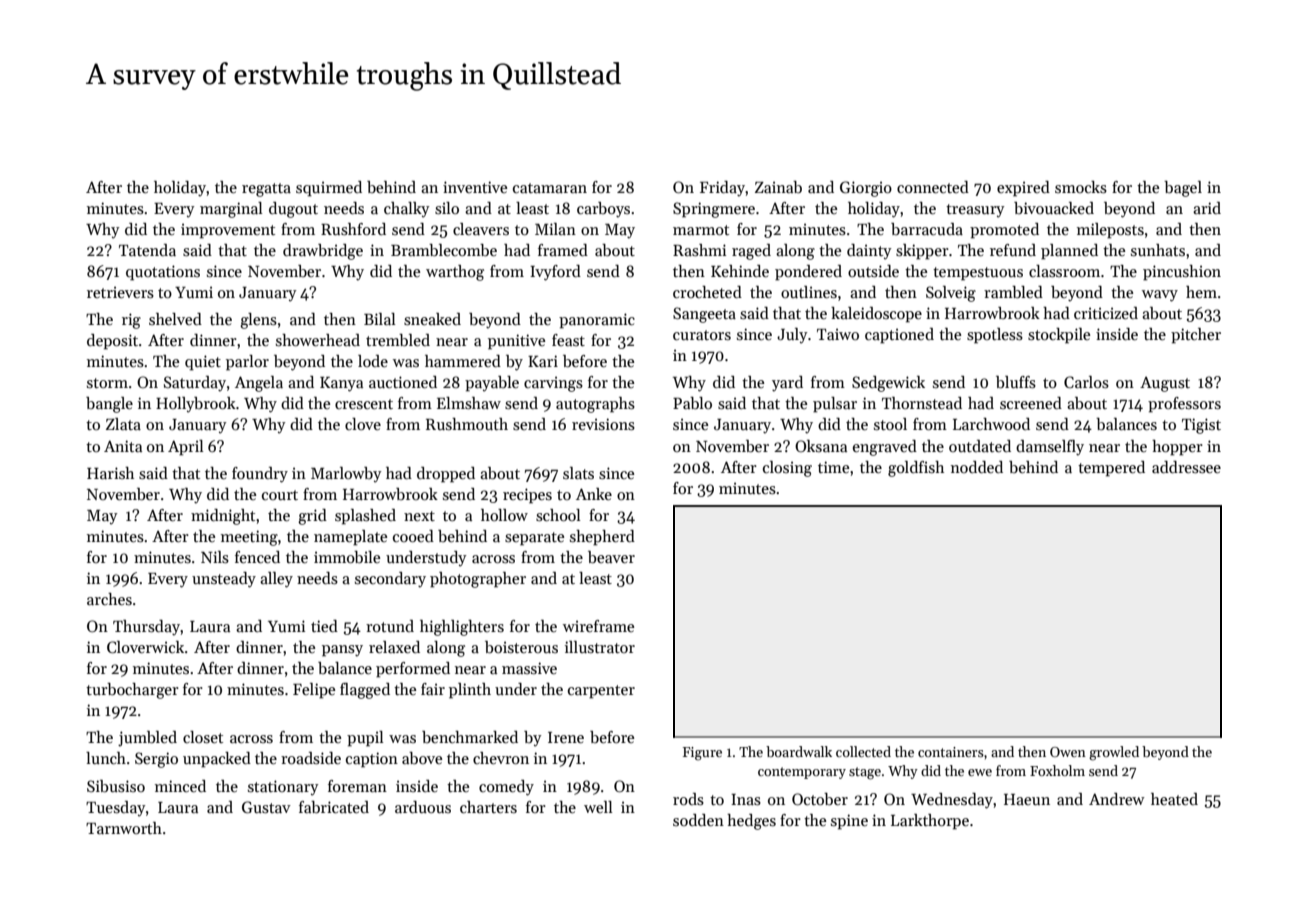 Image resolution: width=1308 pixels, height=924 pixels. What do you see at coordinates (723, 189) in the screenshot?
I see `Friday` at bounding box center [723, 189].
